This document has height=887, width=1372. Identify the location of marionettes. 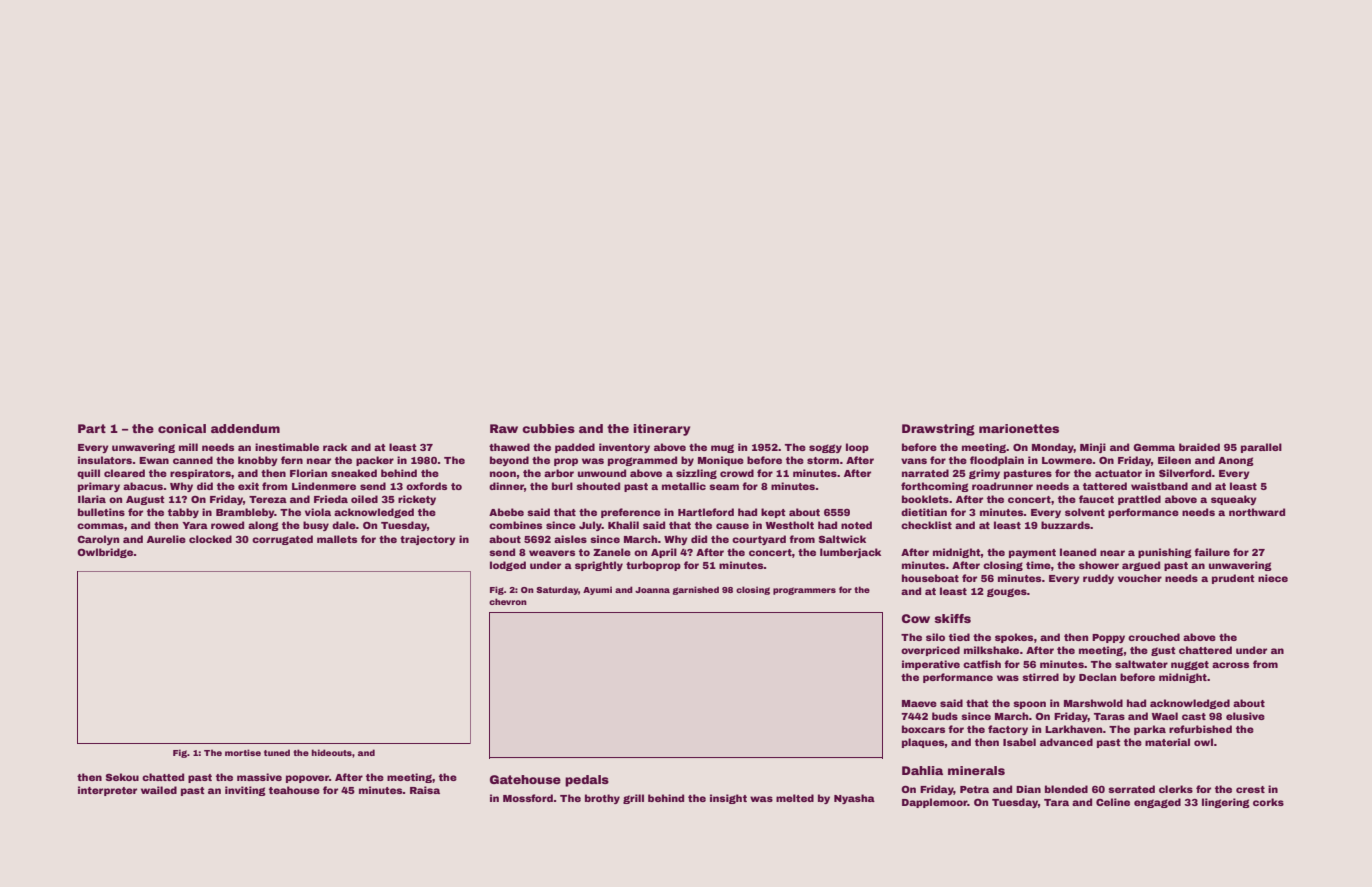
(1019, 428).
